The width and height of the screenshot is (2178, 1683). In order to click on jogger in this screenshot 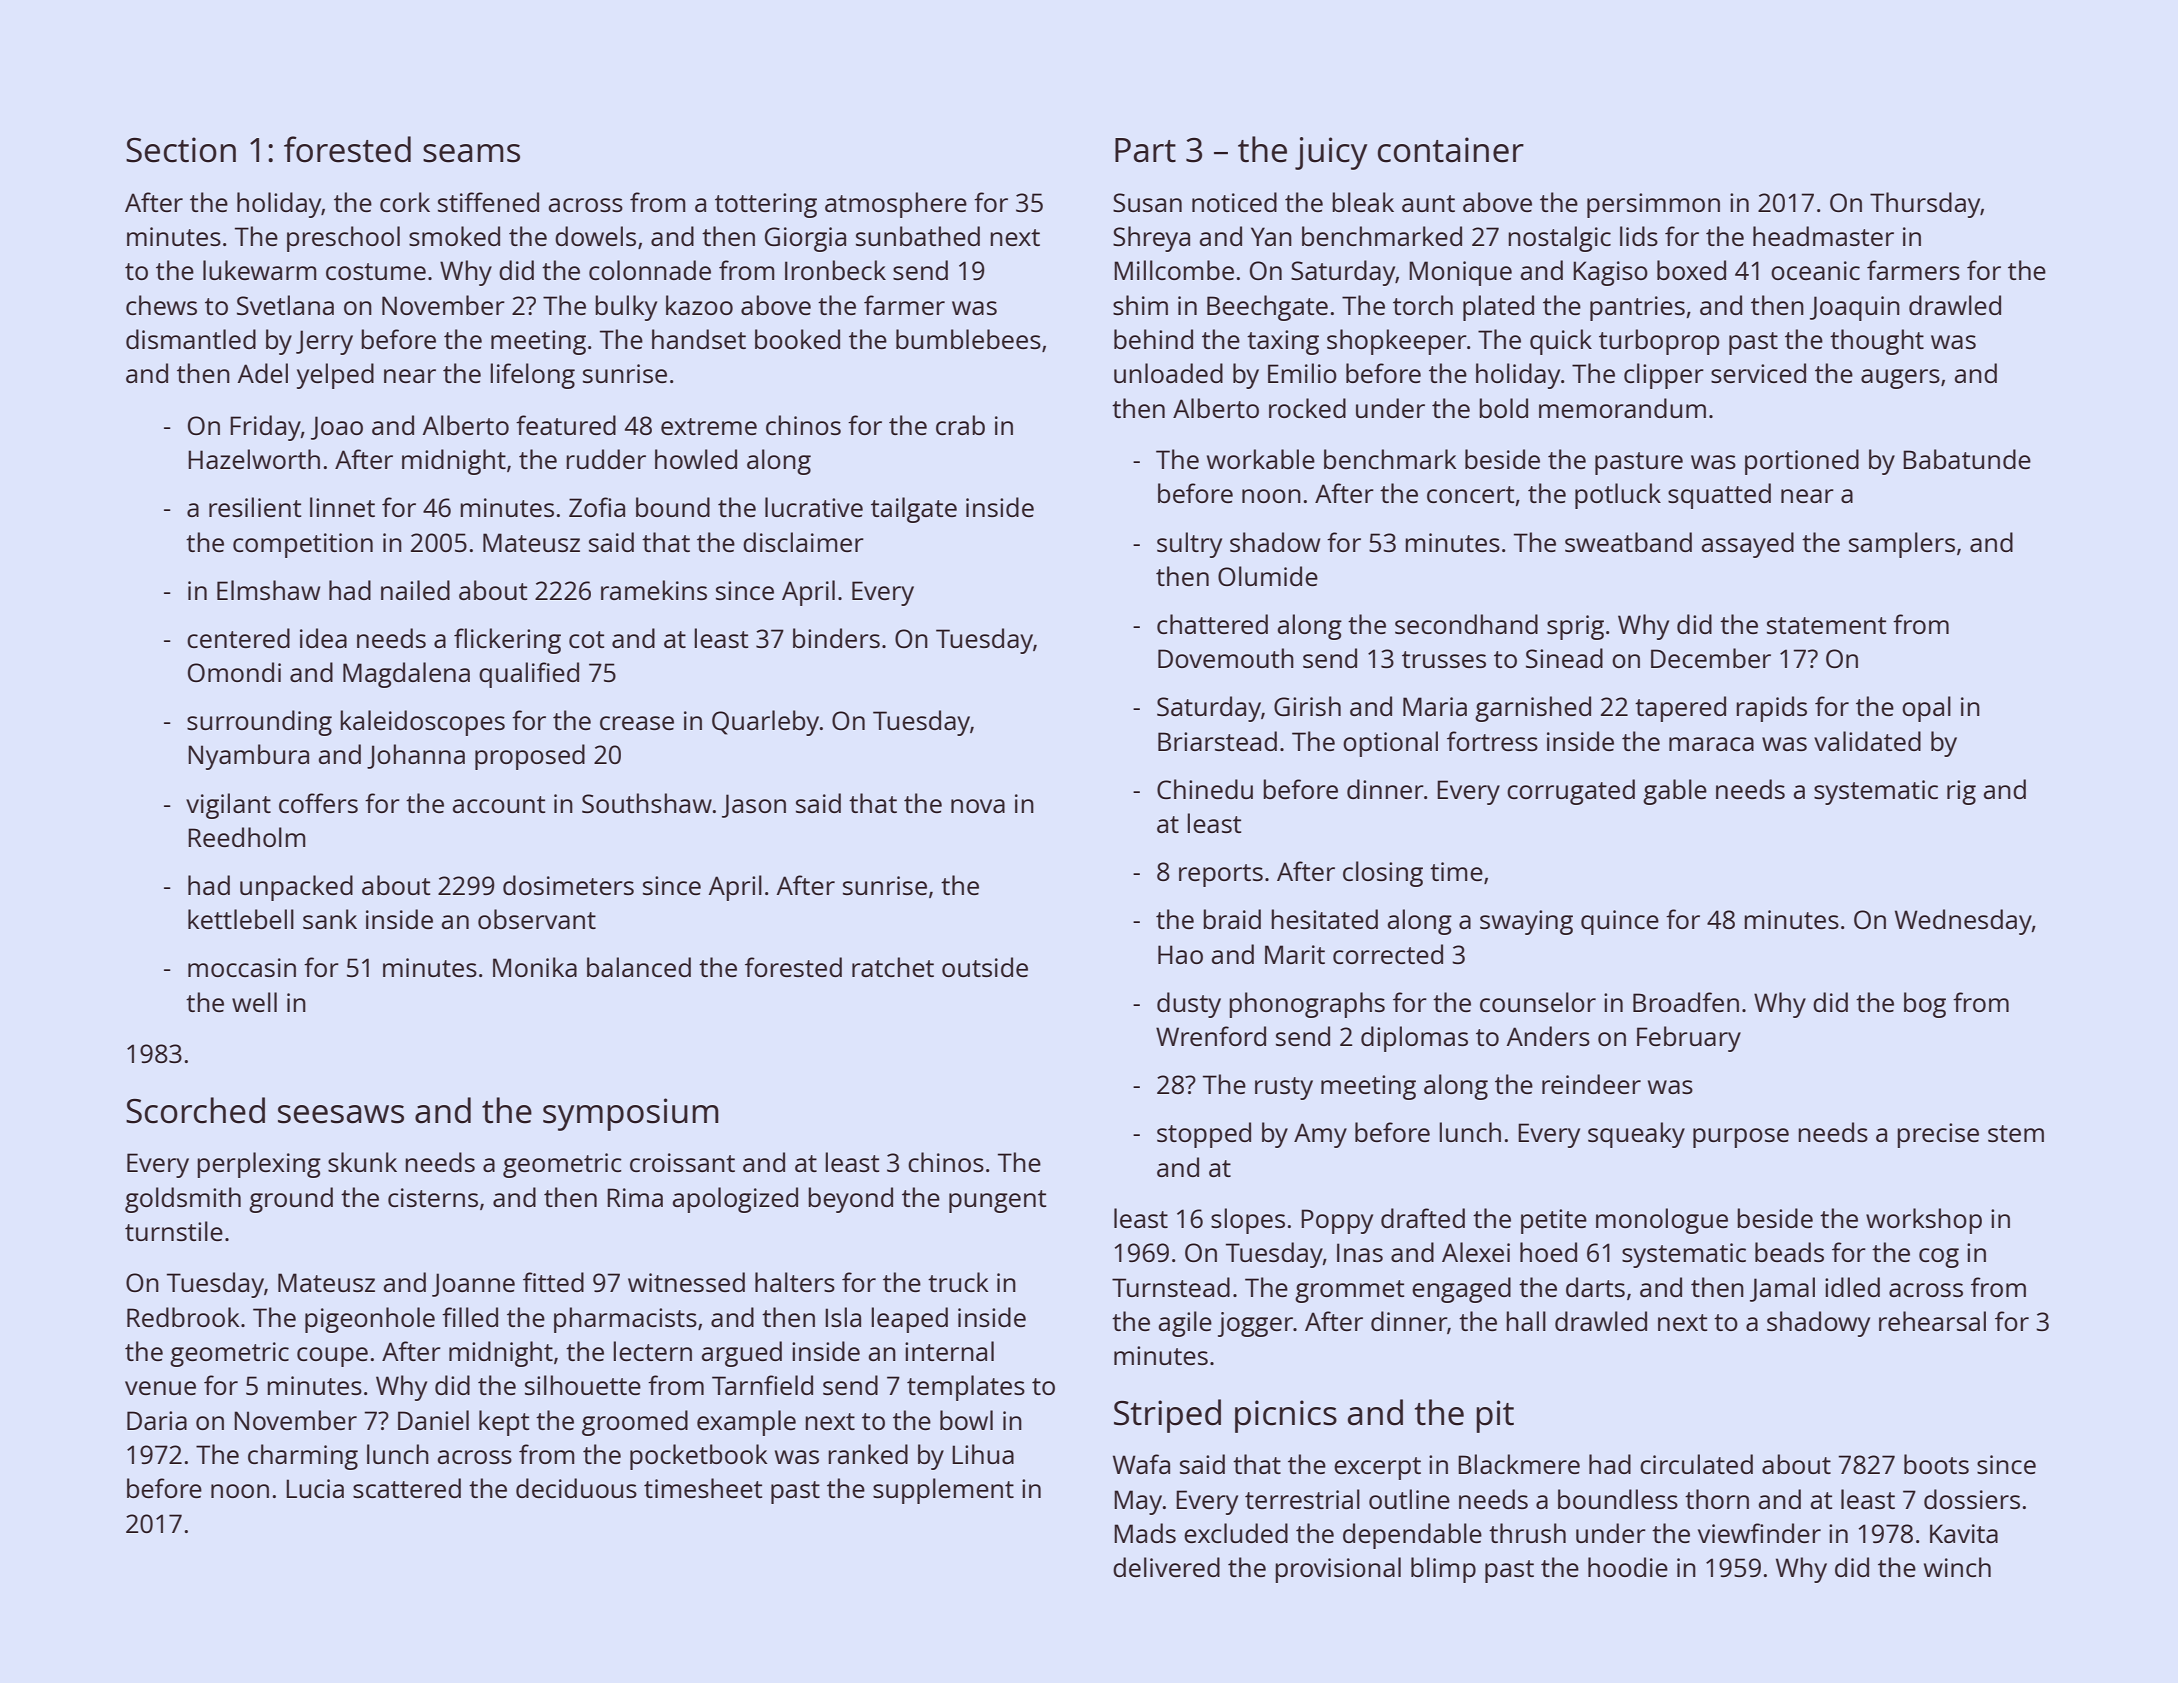, I will do `click(1255, 1324)`.
